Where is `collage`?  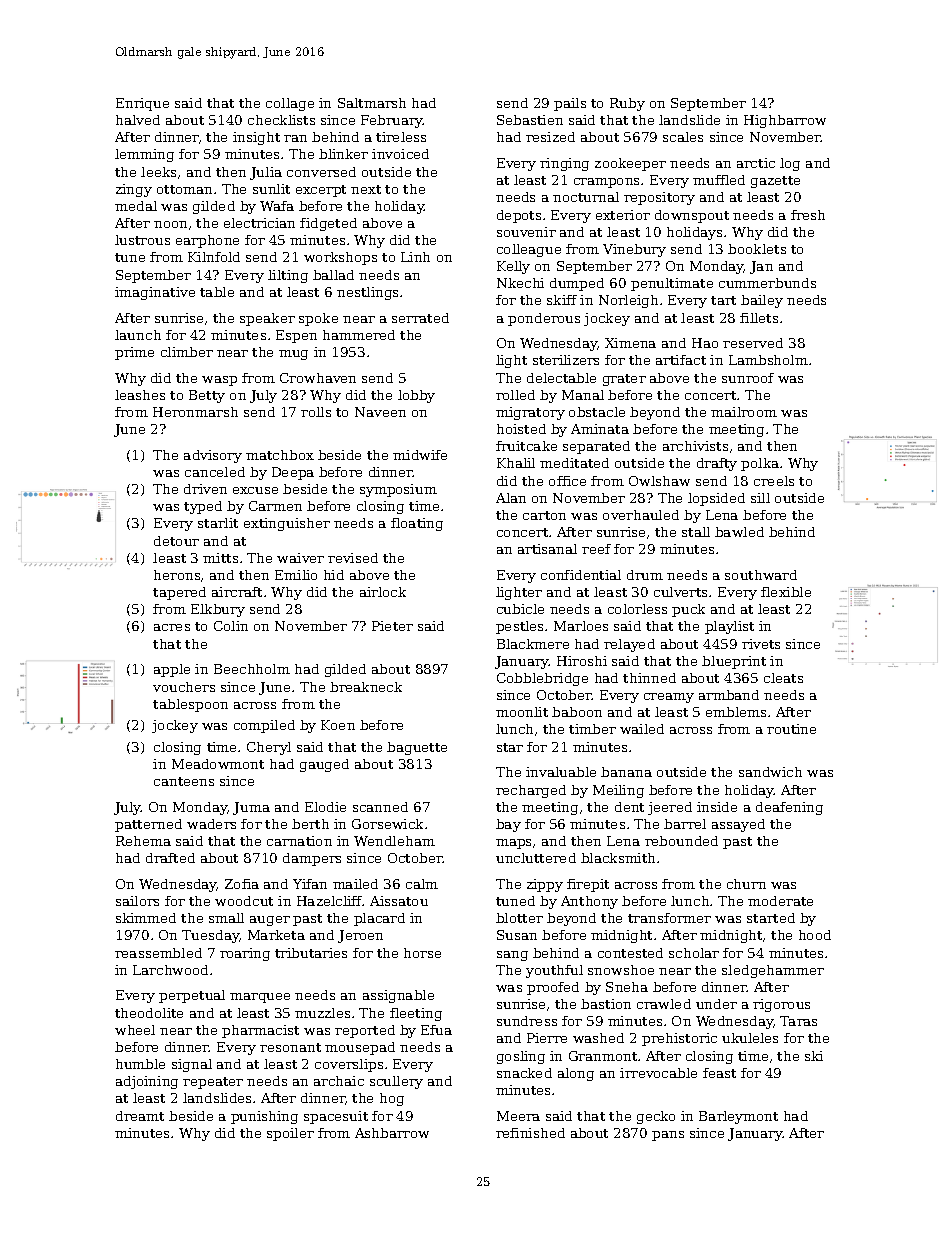
collage is located at coordinates (290, 104).
